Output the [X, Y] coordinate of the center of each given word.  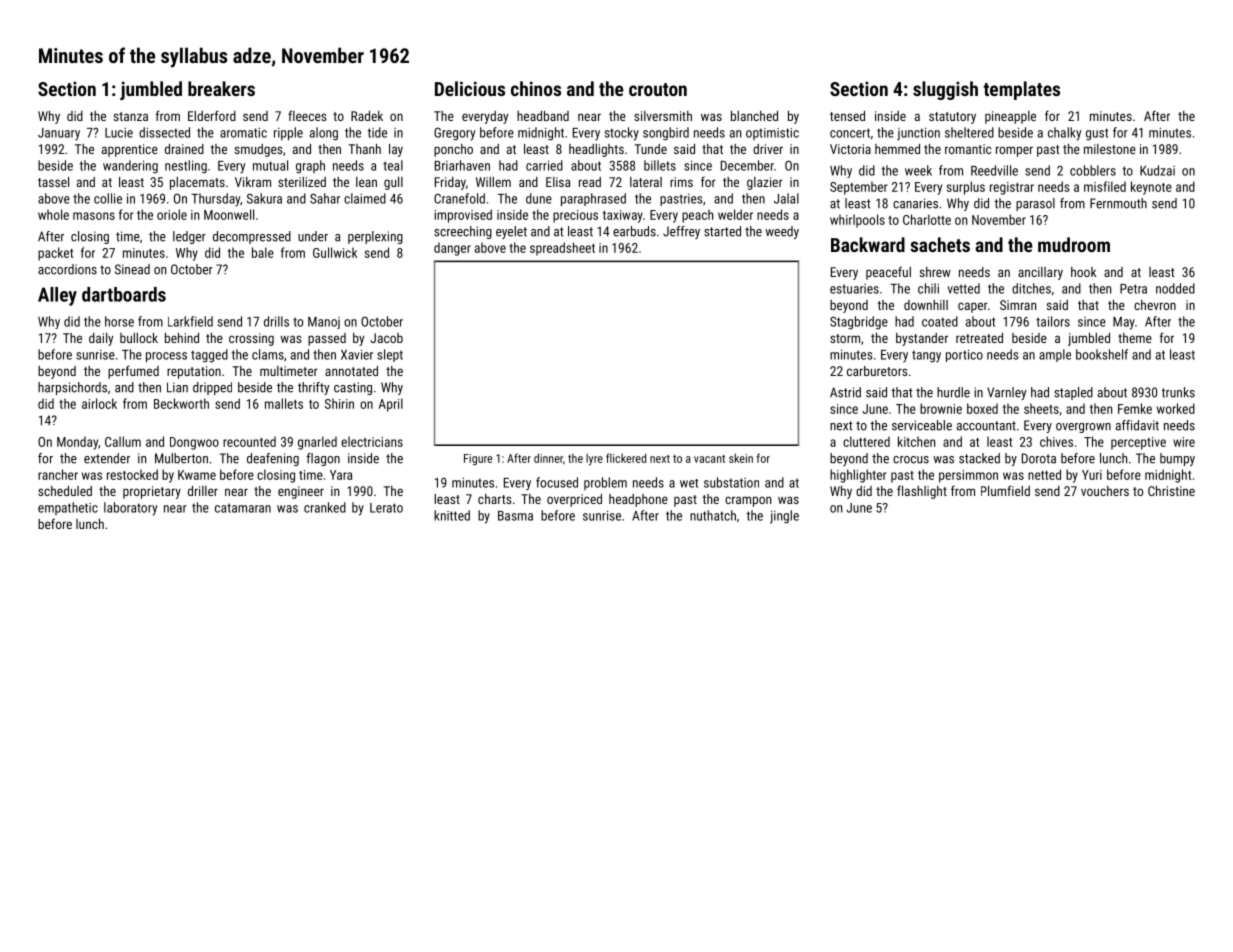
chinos [536, 88]
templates [1021, 90]
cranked [325, 507]
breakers [221, 88]
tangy [926, 356]
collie [108, 198]
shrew [935, 272]
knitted [452, 515]
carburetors [877, 371]
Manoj [324, 323]
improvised [463, 216]
